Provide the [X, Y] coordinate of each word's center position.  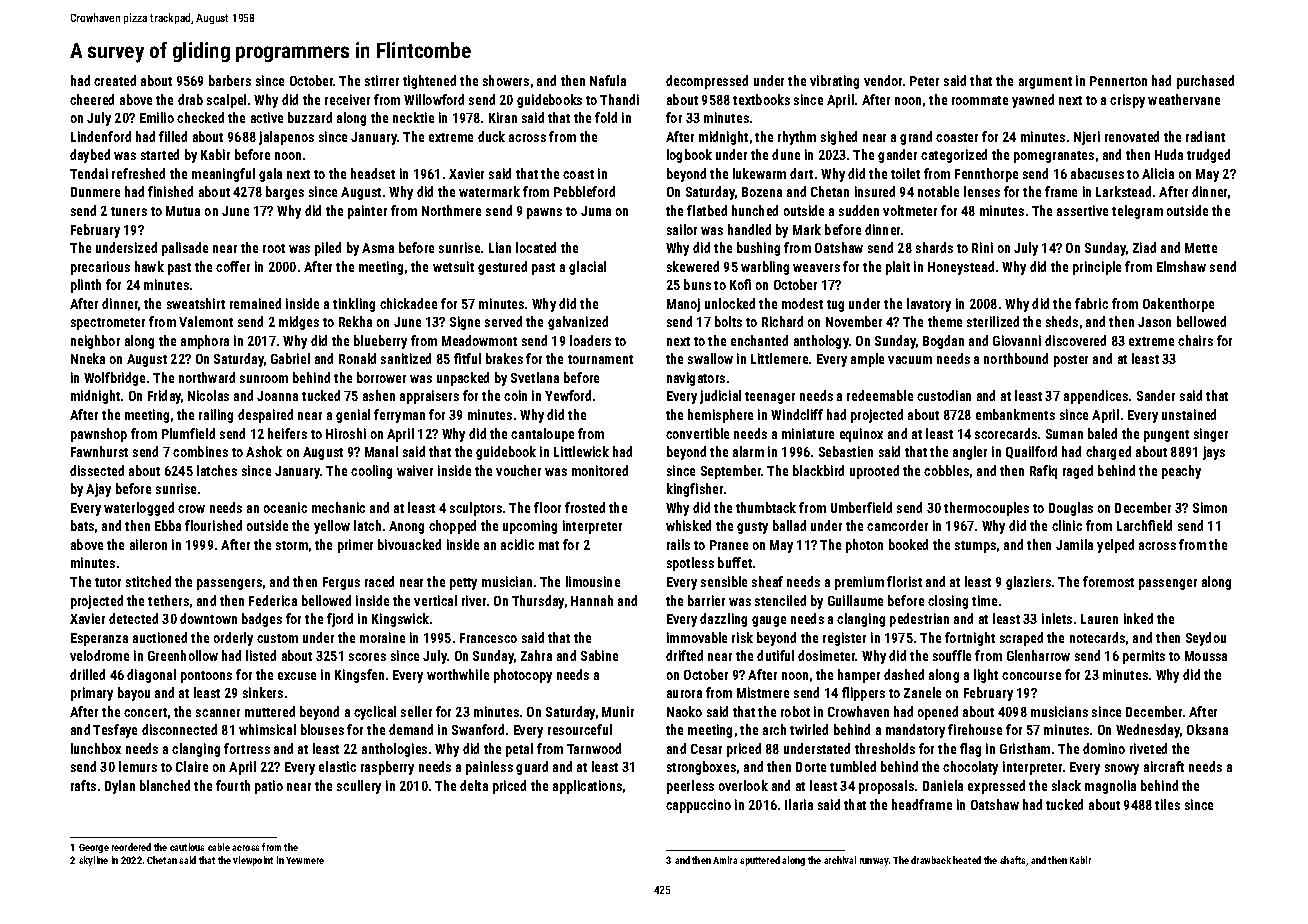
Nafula [608, 80]
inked [1138, 618]
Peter [924, 81]
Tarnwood [594, 748]
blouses [322, 729]
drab [190, 99]
